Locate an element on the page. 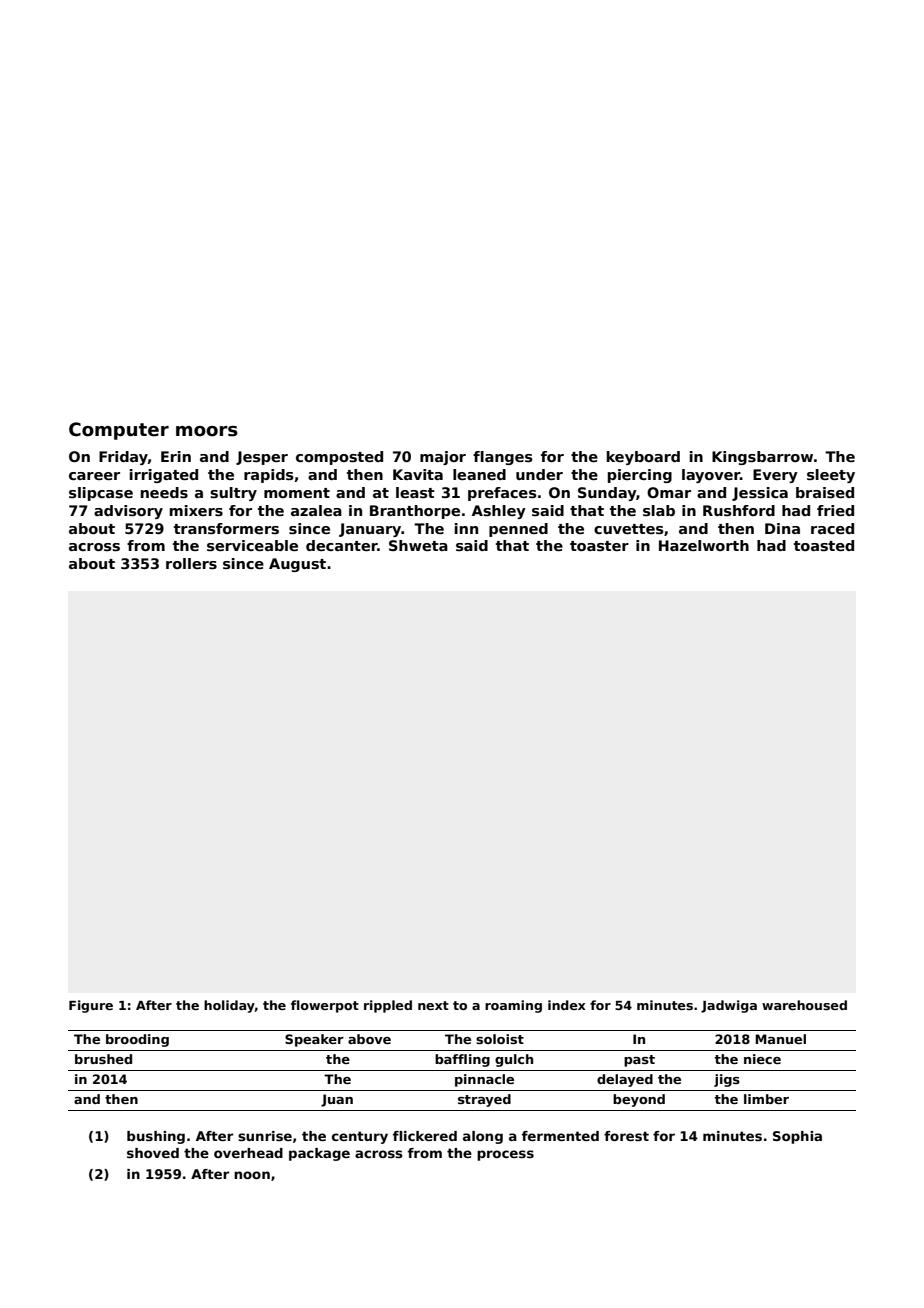  Hazelworth is located at coordinates (704, 545).
